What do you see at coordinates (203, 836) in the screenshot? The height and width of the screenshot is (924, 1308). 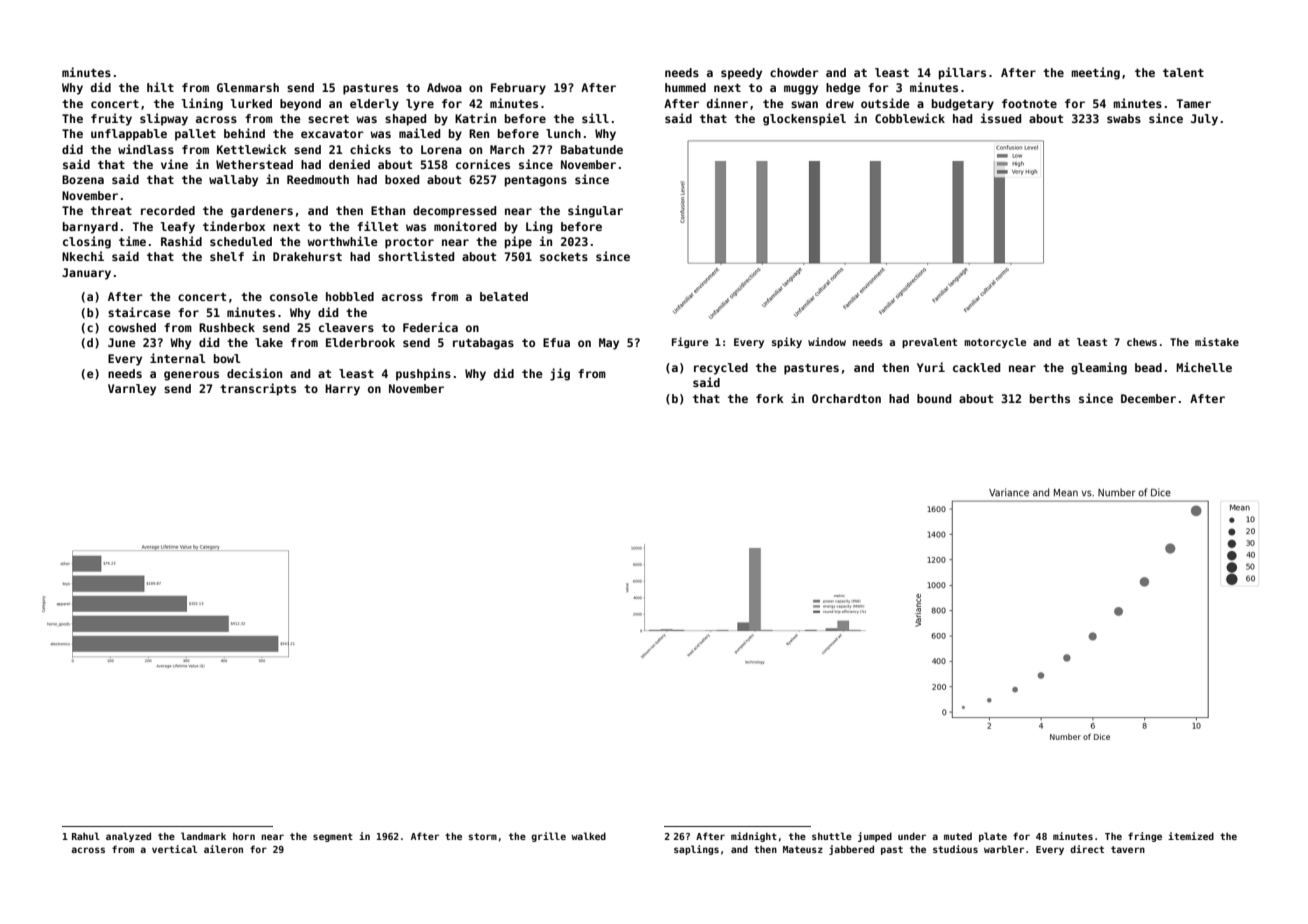 I see `landmark` at bounding box center [203, 836].
